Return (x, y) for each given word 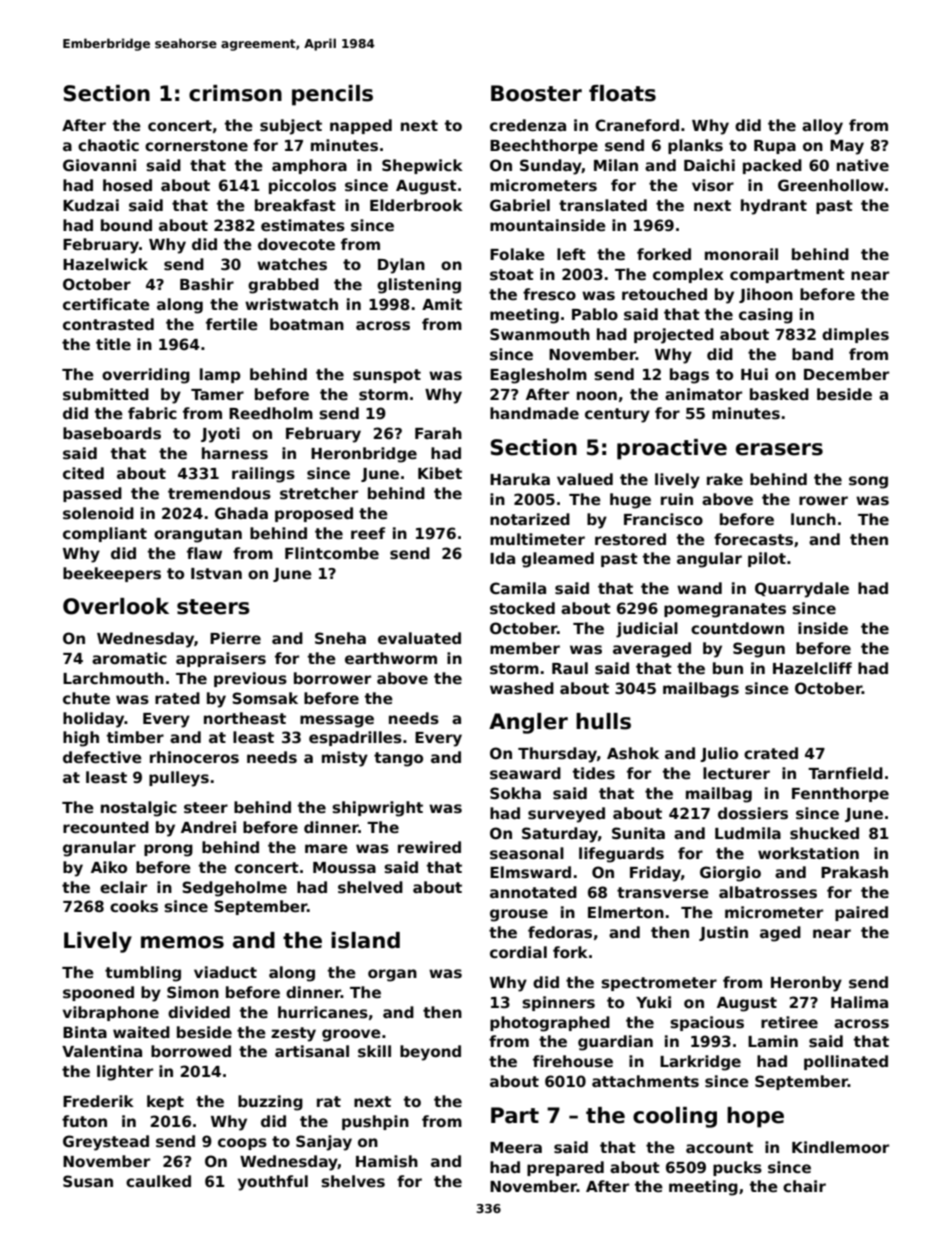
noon (597, 395)
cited (83, 473)
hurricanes (323, 1012)
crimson (235, 93)
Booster (536, 93)
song (868, 482)
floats (622, 93)
